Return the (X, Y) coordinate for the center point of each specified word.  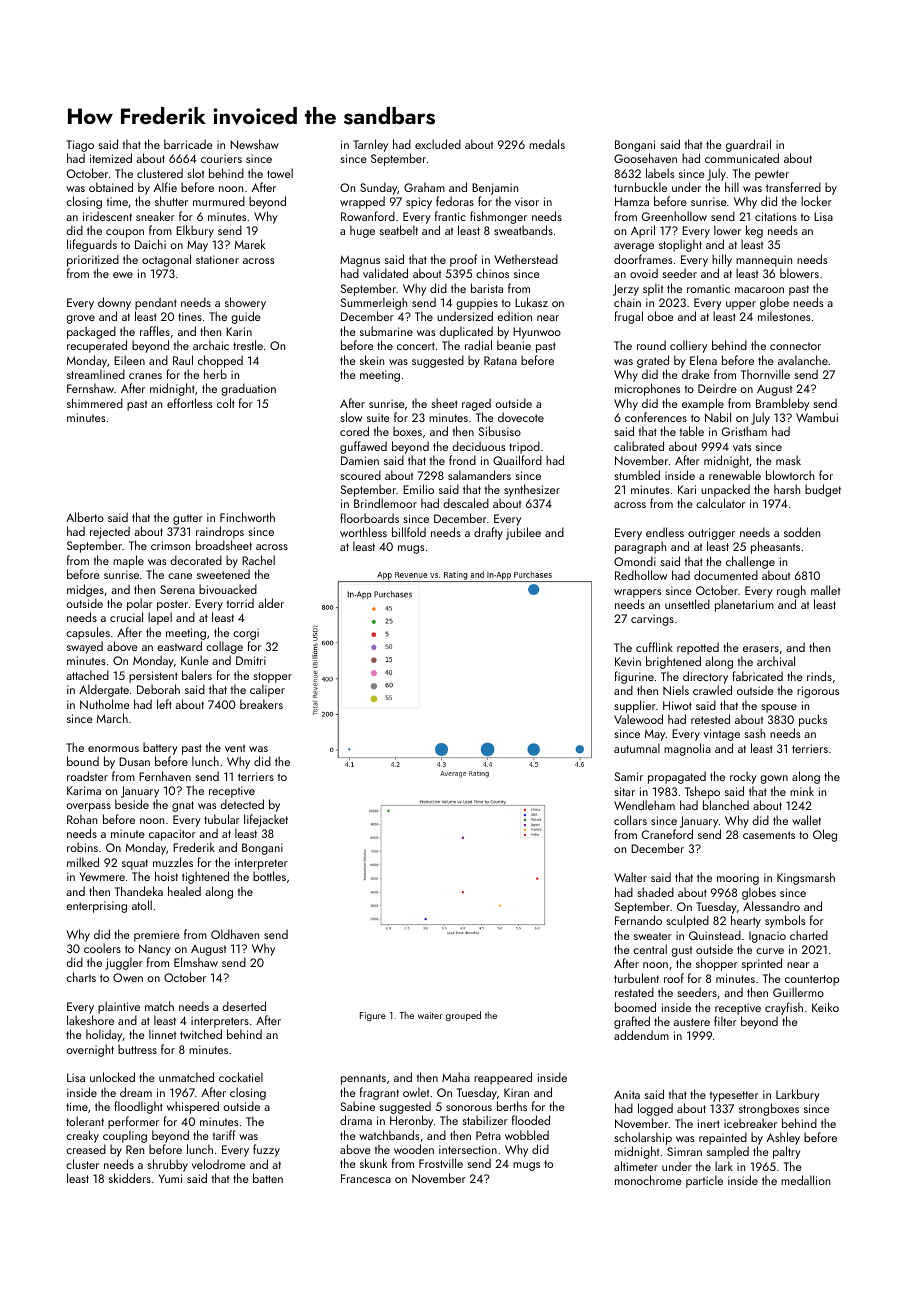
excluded (438, 144)
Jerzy (626, 290)
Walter (630, 877)
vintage (722, 735)
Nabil (718, 417)
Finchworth (247, 517)
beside (132, 804)
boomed (635, 1007)
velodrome (219, 1164)
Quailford (517, 460)
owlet (416, 1092)
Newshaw (254, 144)
